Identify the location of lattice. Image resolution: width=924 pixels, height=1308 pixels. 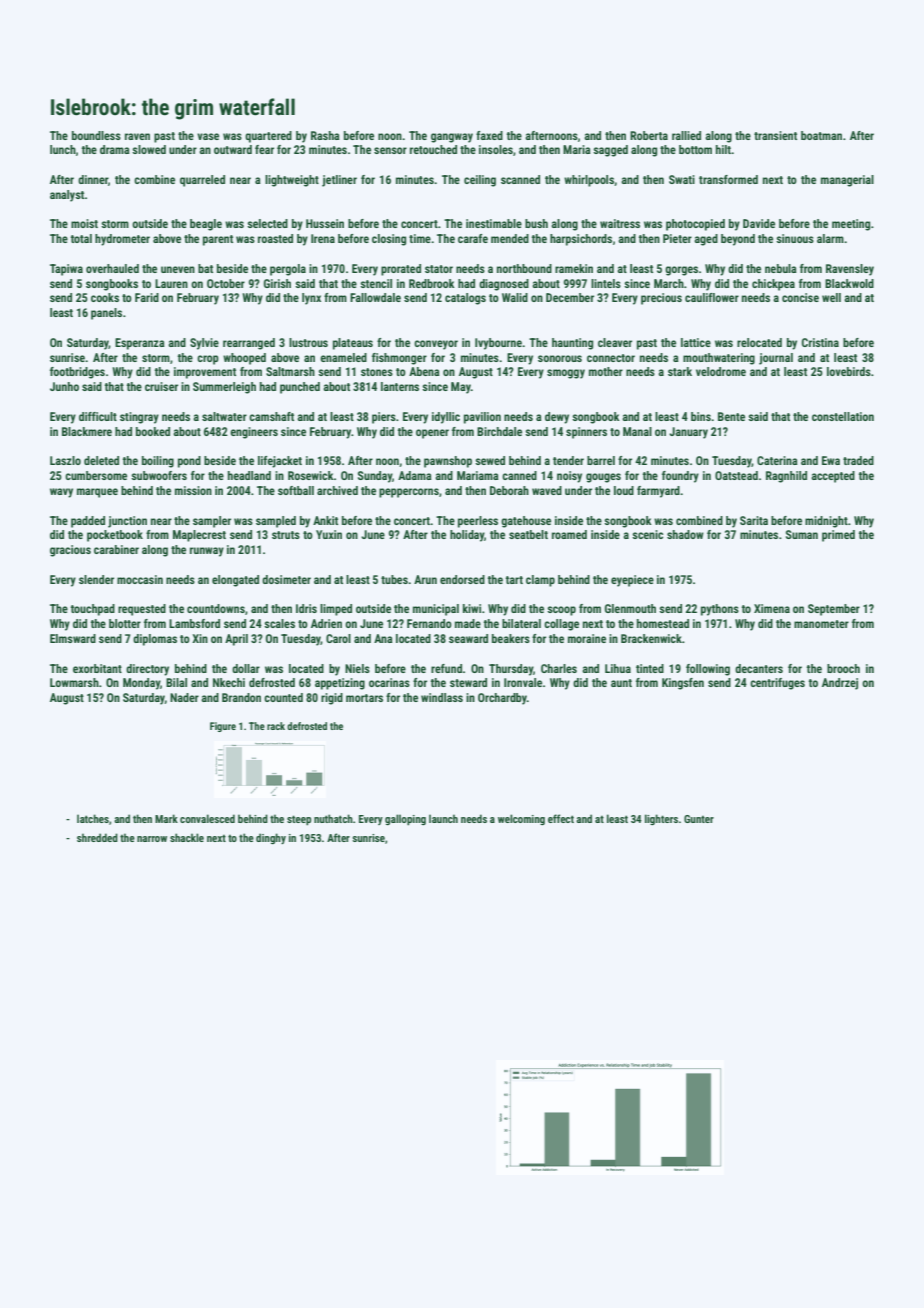
(696, 342).
